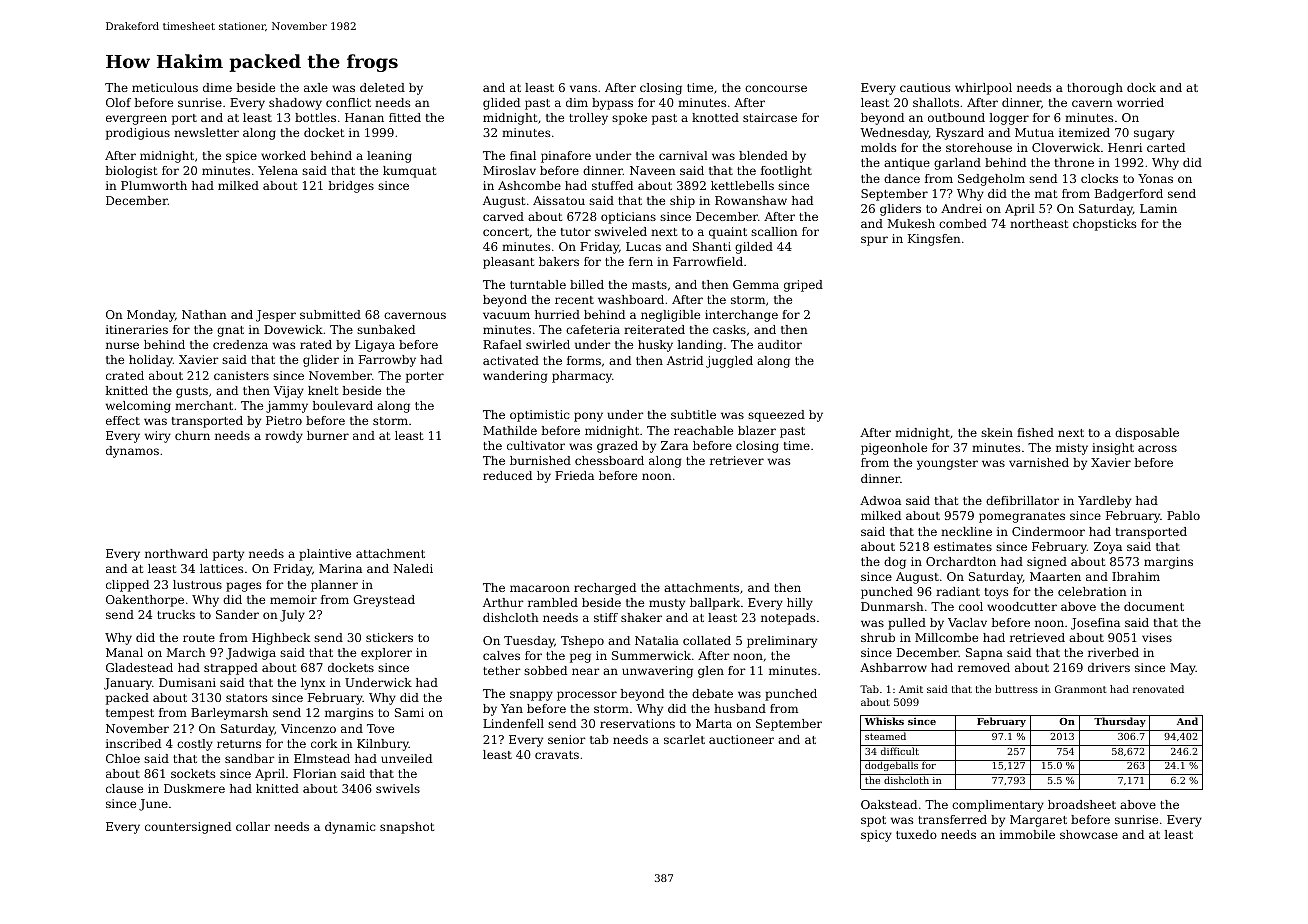 Image resolution: width=1308 pixels, height=924 pixels. I want to click on opticians, so click(628, 218).
